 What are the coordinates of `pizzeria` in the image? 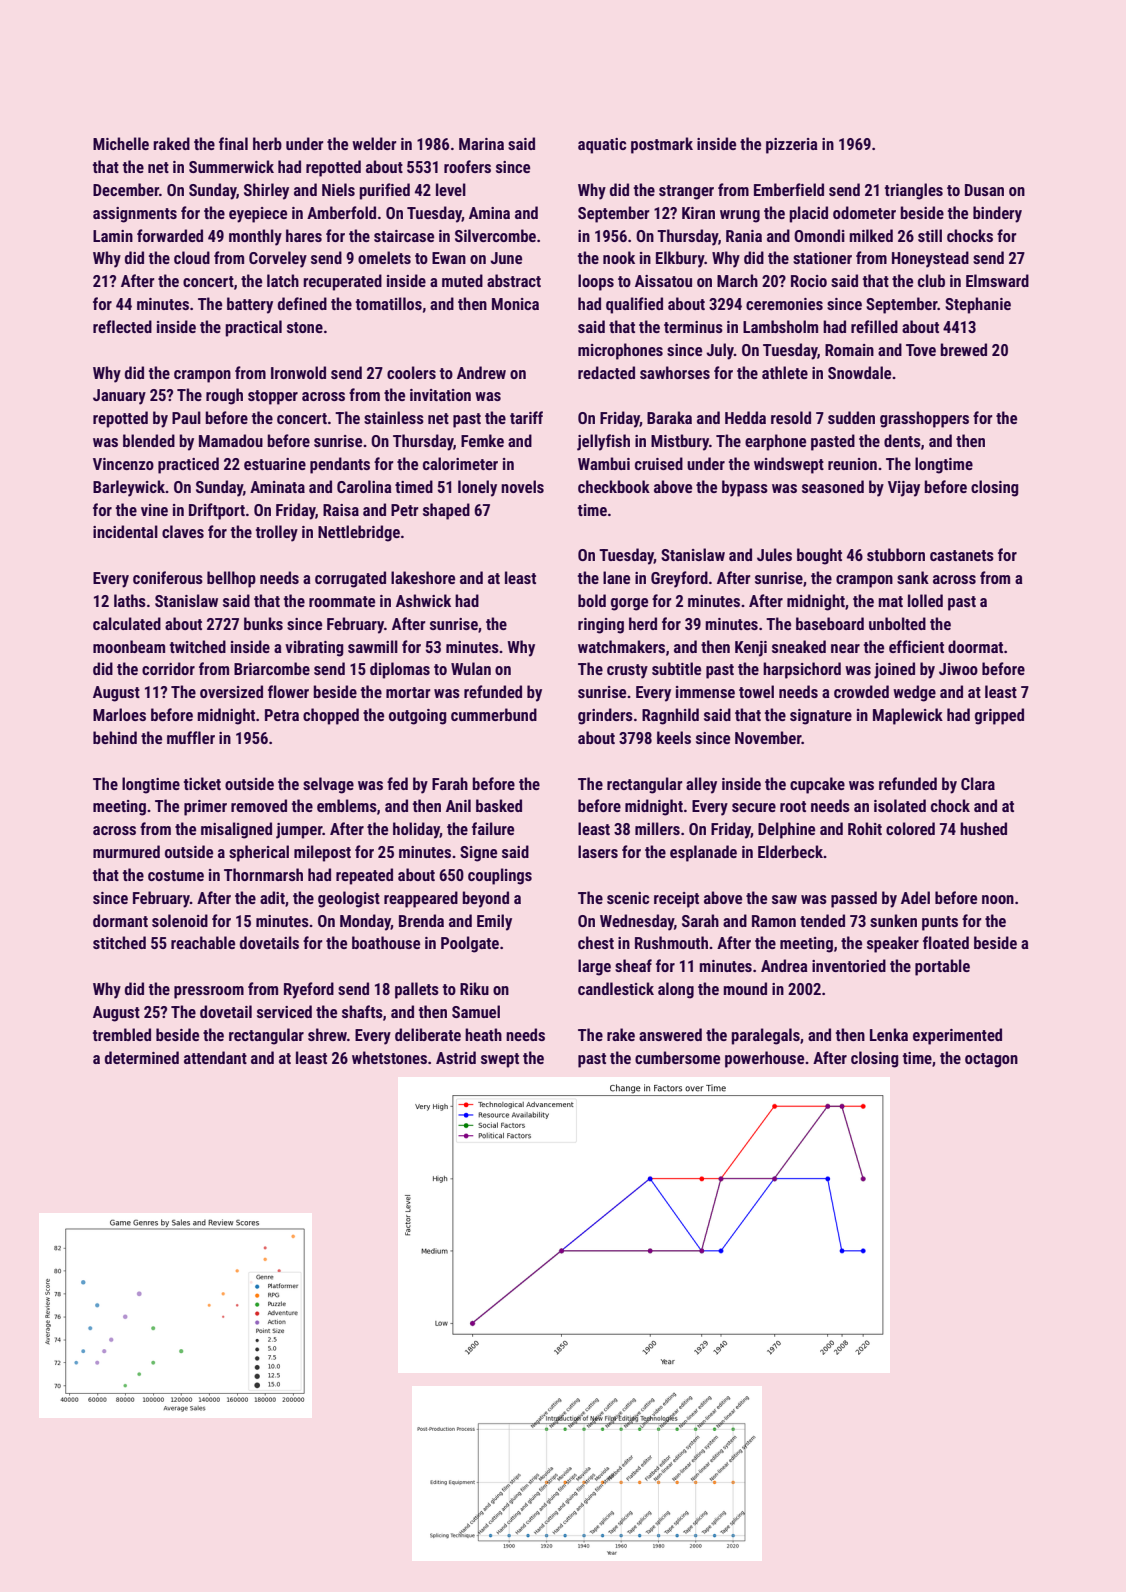 It's located at (792, 146).
